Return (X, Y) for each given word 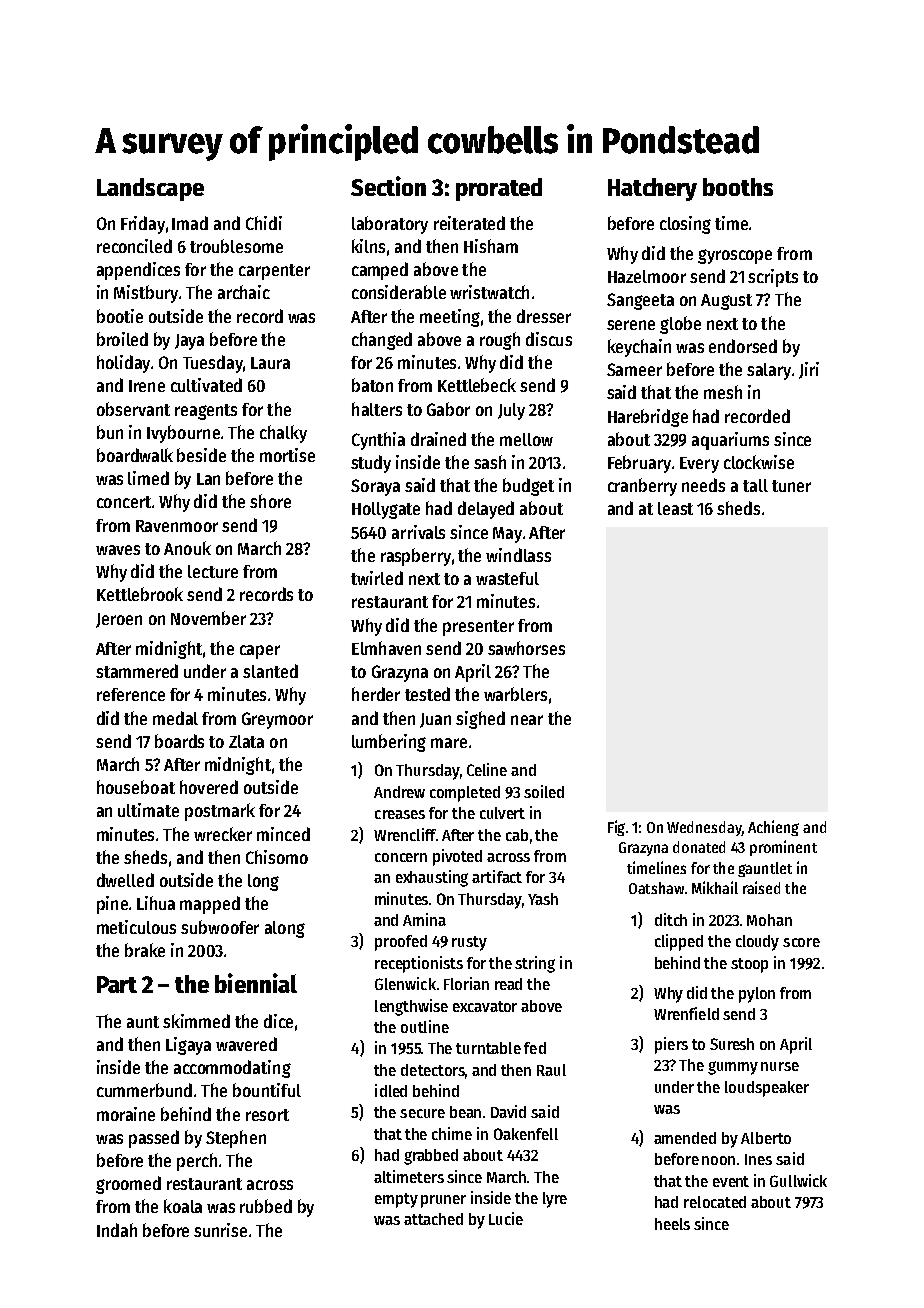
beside (201, 455)
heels (672, 1224)
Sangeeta (640, 301)
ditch (671, 919)
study (371, 464)
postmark (220, 812)
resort (267, 1115)
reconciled (134, 246)
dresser (544, 316)
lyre (555, 1200)
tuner (791, 486)
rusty (469, 943)
